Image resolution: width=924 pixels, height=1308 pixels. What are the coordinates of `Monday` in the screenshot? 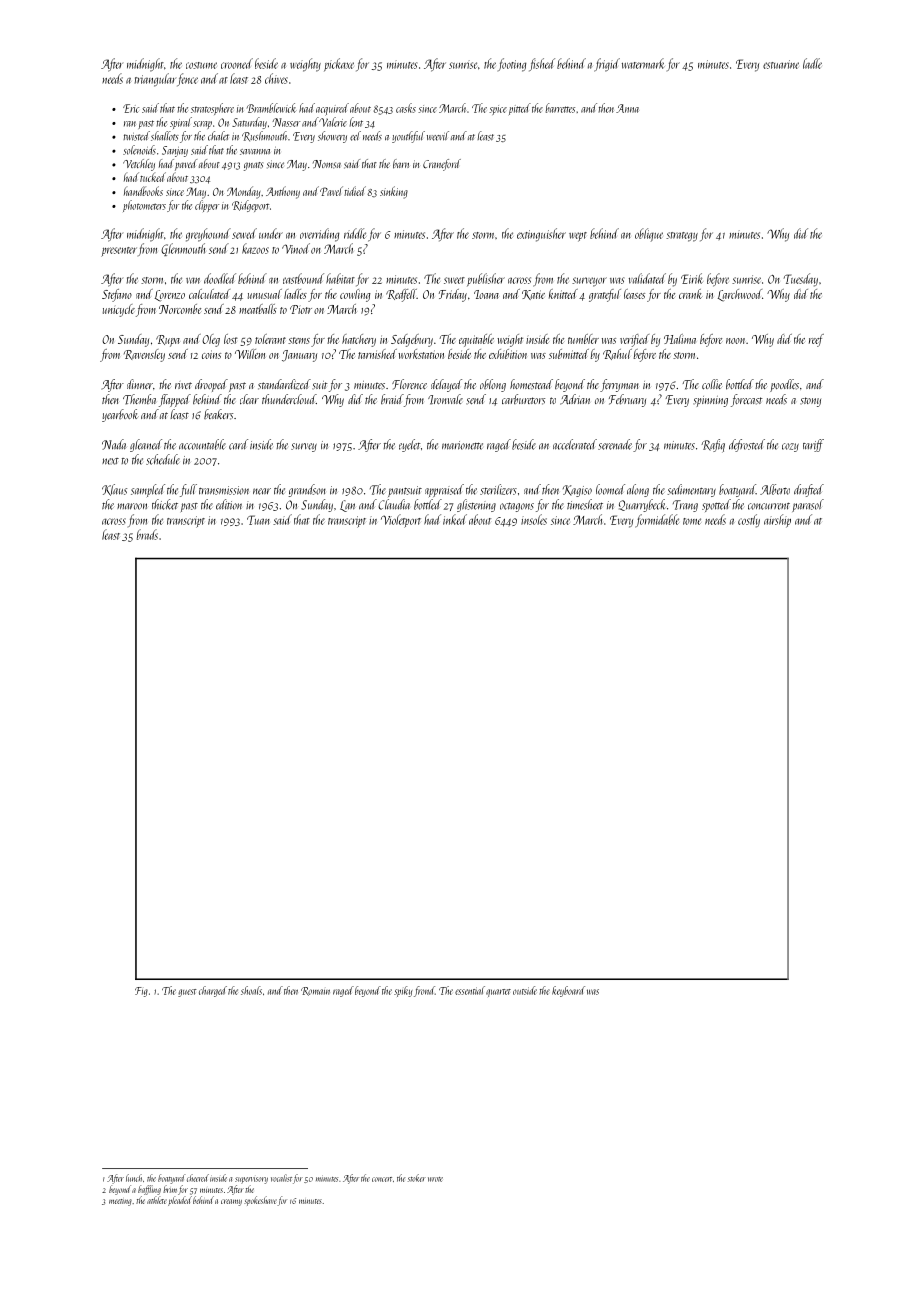 It's located at (244, 192).
